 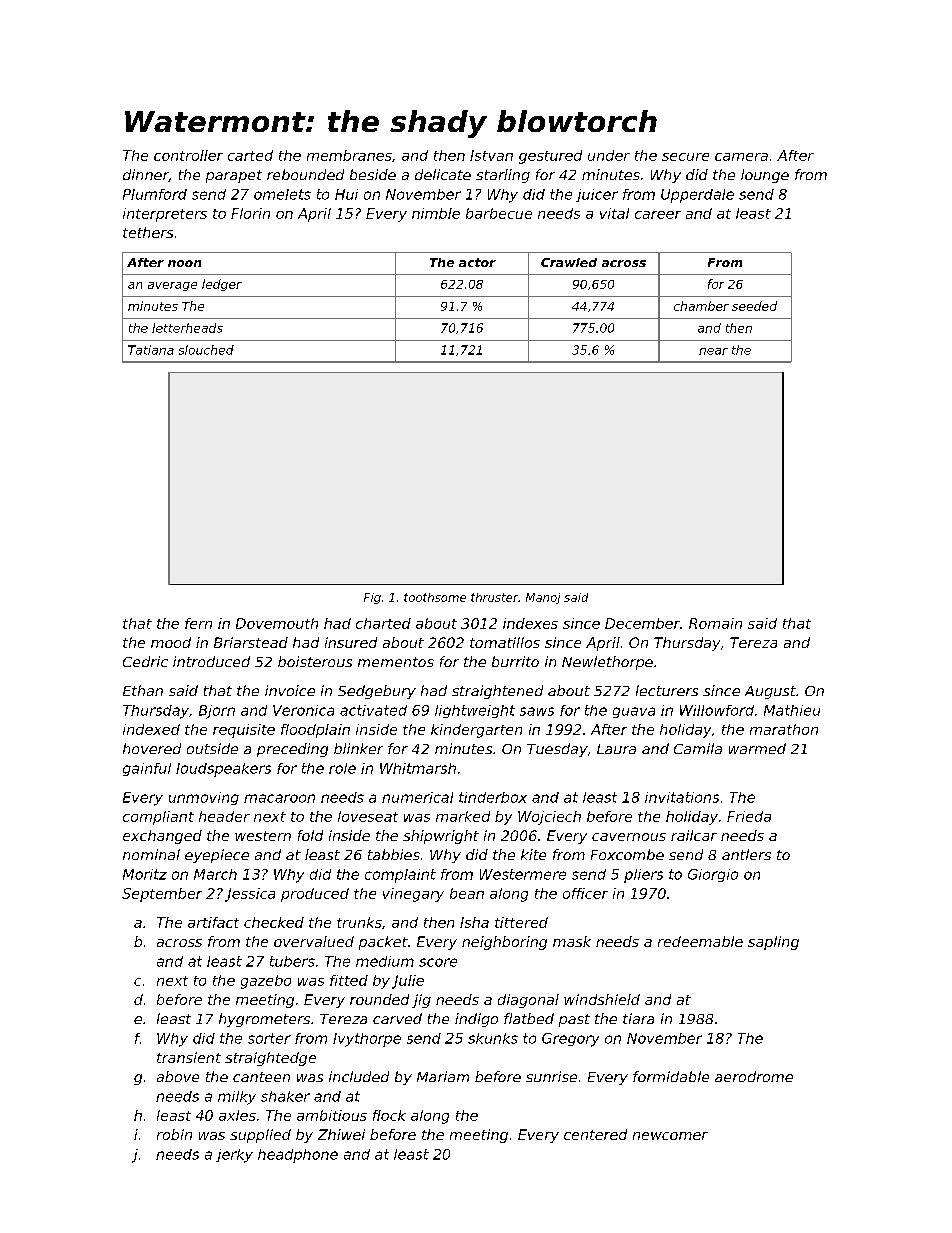 I want to click on newcomer, so click(x=670, y=1136).
